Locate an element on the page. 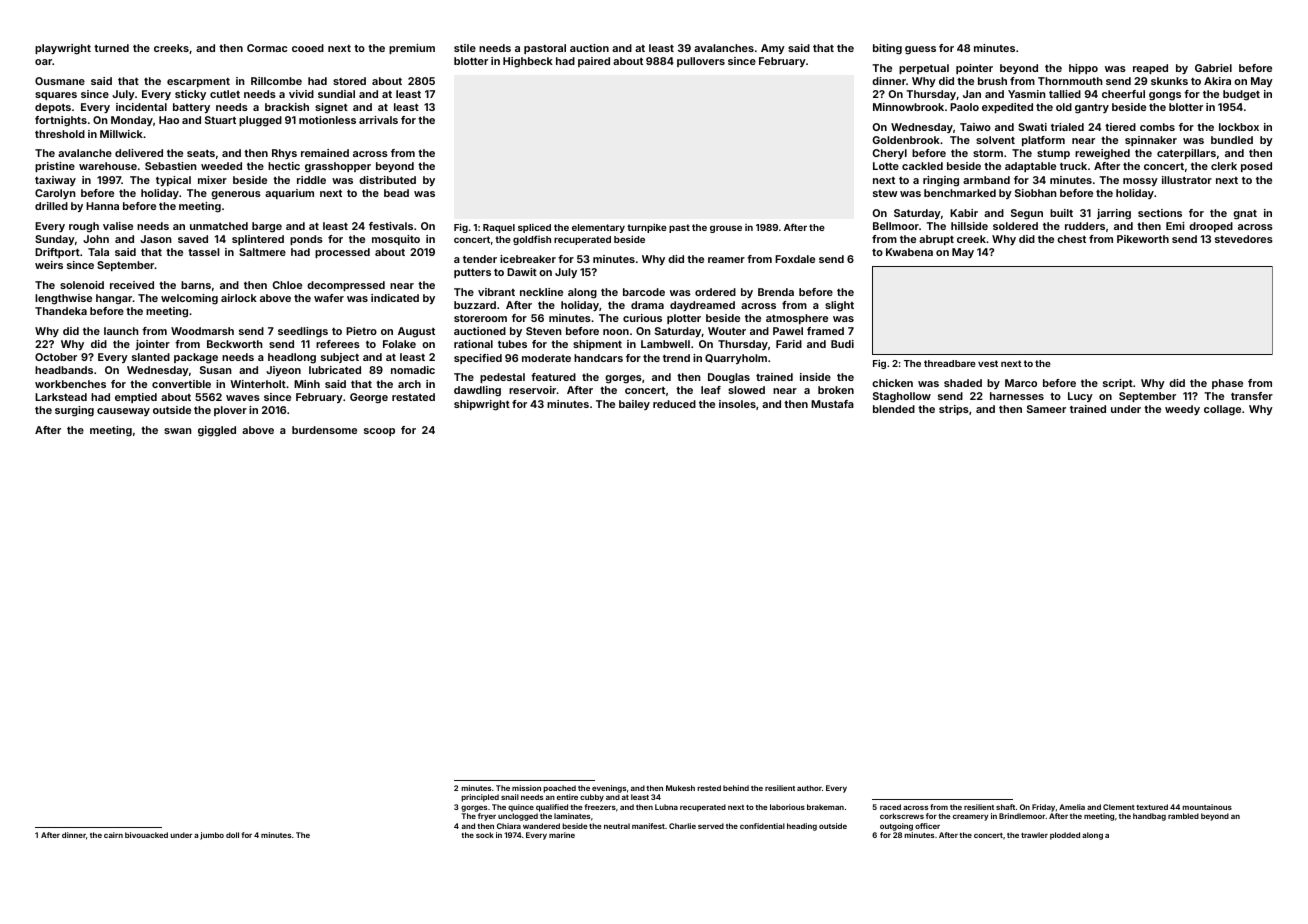  turned is located at coordinates (111, 48).
